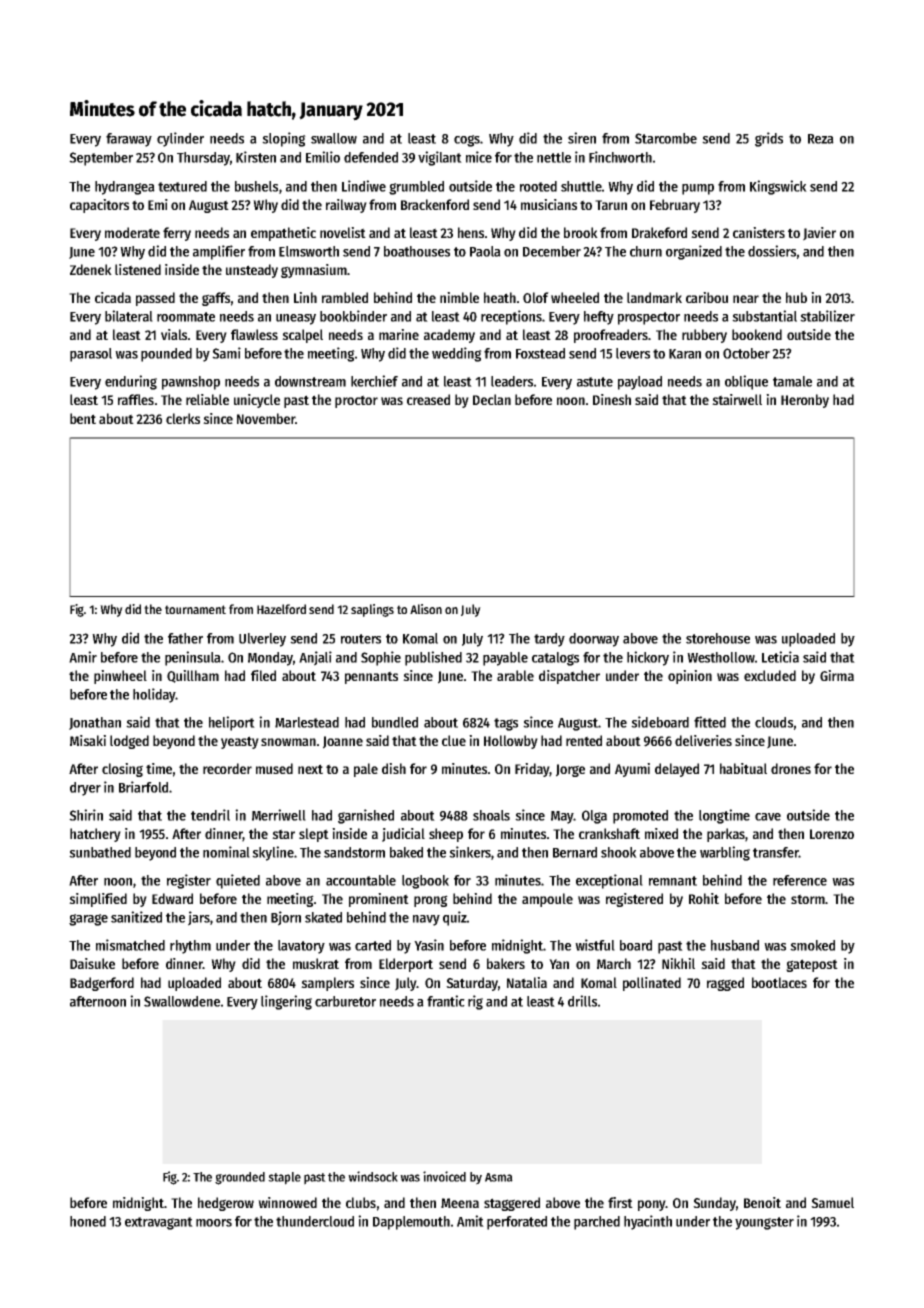  I want to click on Nikhil, so click(678, 963).
